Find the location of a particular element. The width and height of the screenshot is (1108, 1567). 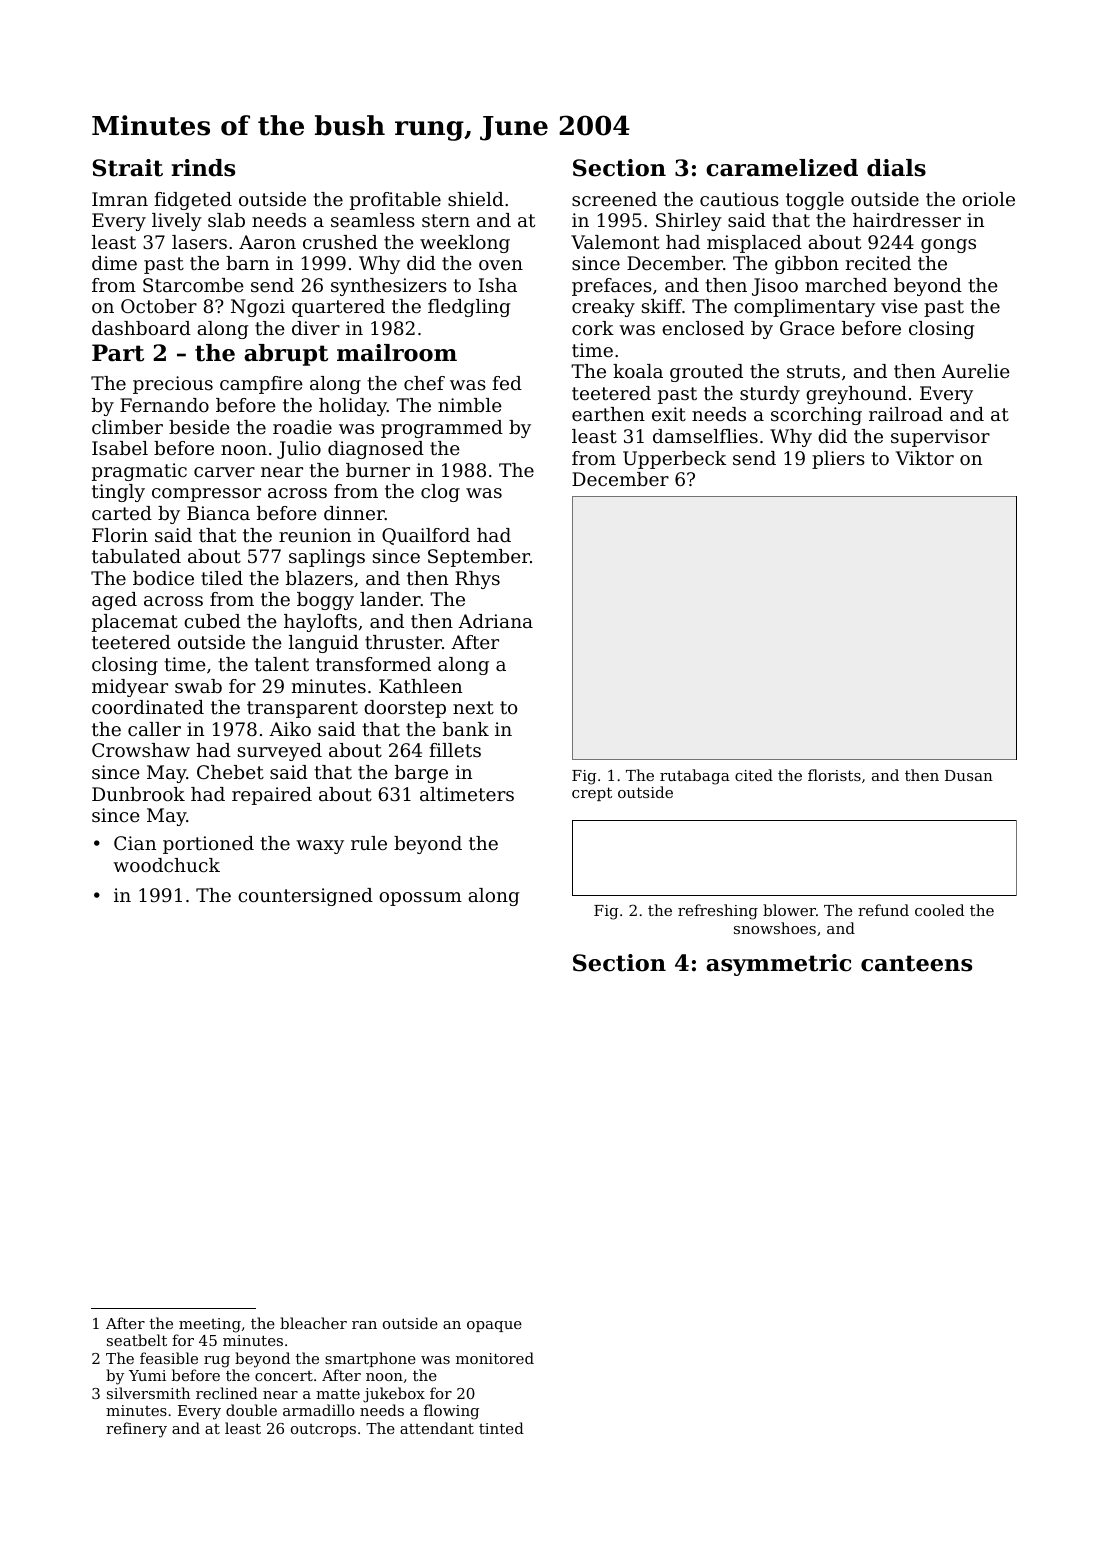

outcrops is located at coordinates (323, 1430).
